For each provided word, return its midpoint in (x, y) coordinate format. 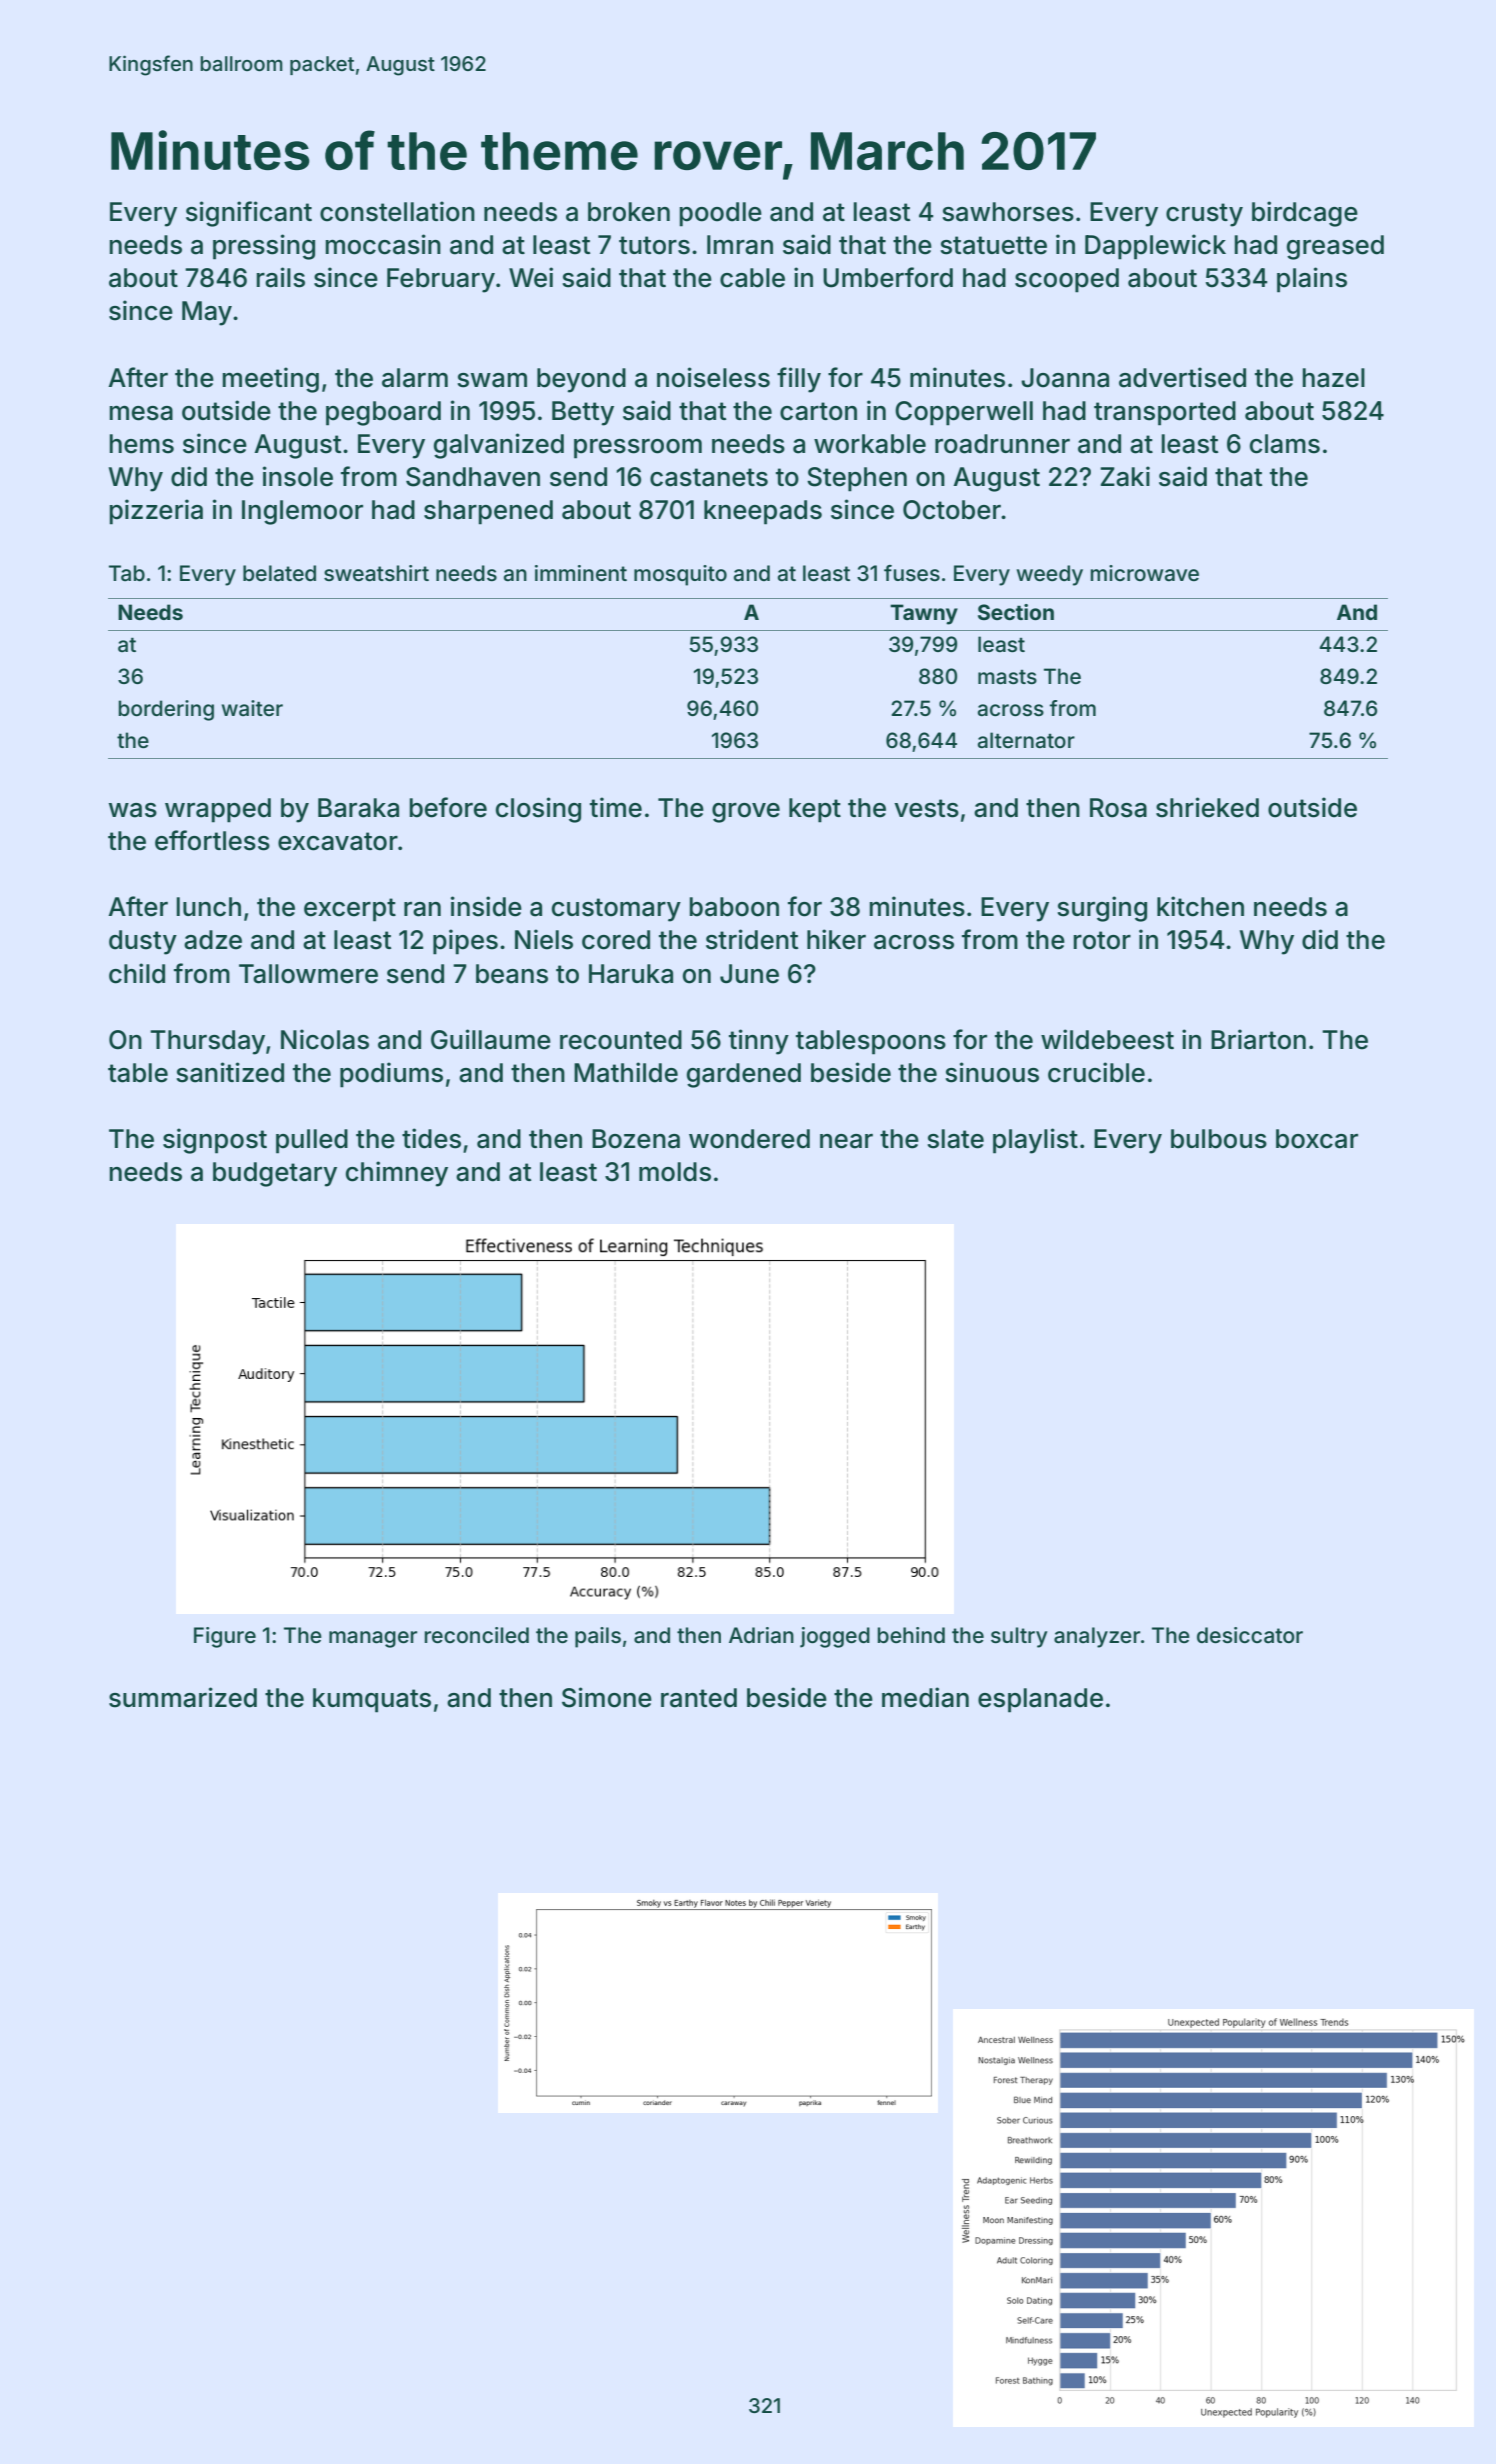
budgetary (275, 1174)
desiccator (1250, 1635)
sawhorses (1008, 212)
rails (281, 277)
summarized (183, 1697)
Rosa (1118, 808)
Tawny (924, 614)
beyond (581, 380)
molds (675, 1172)
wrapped (218, 810)
